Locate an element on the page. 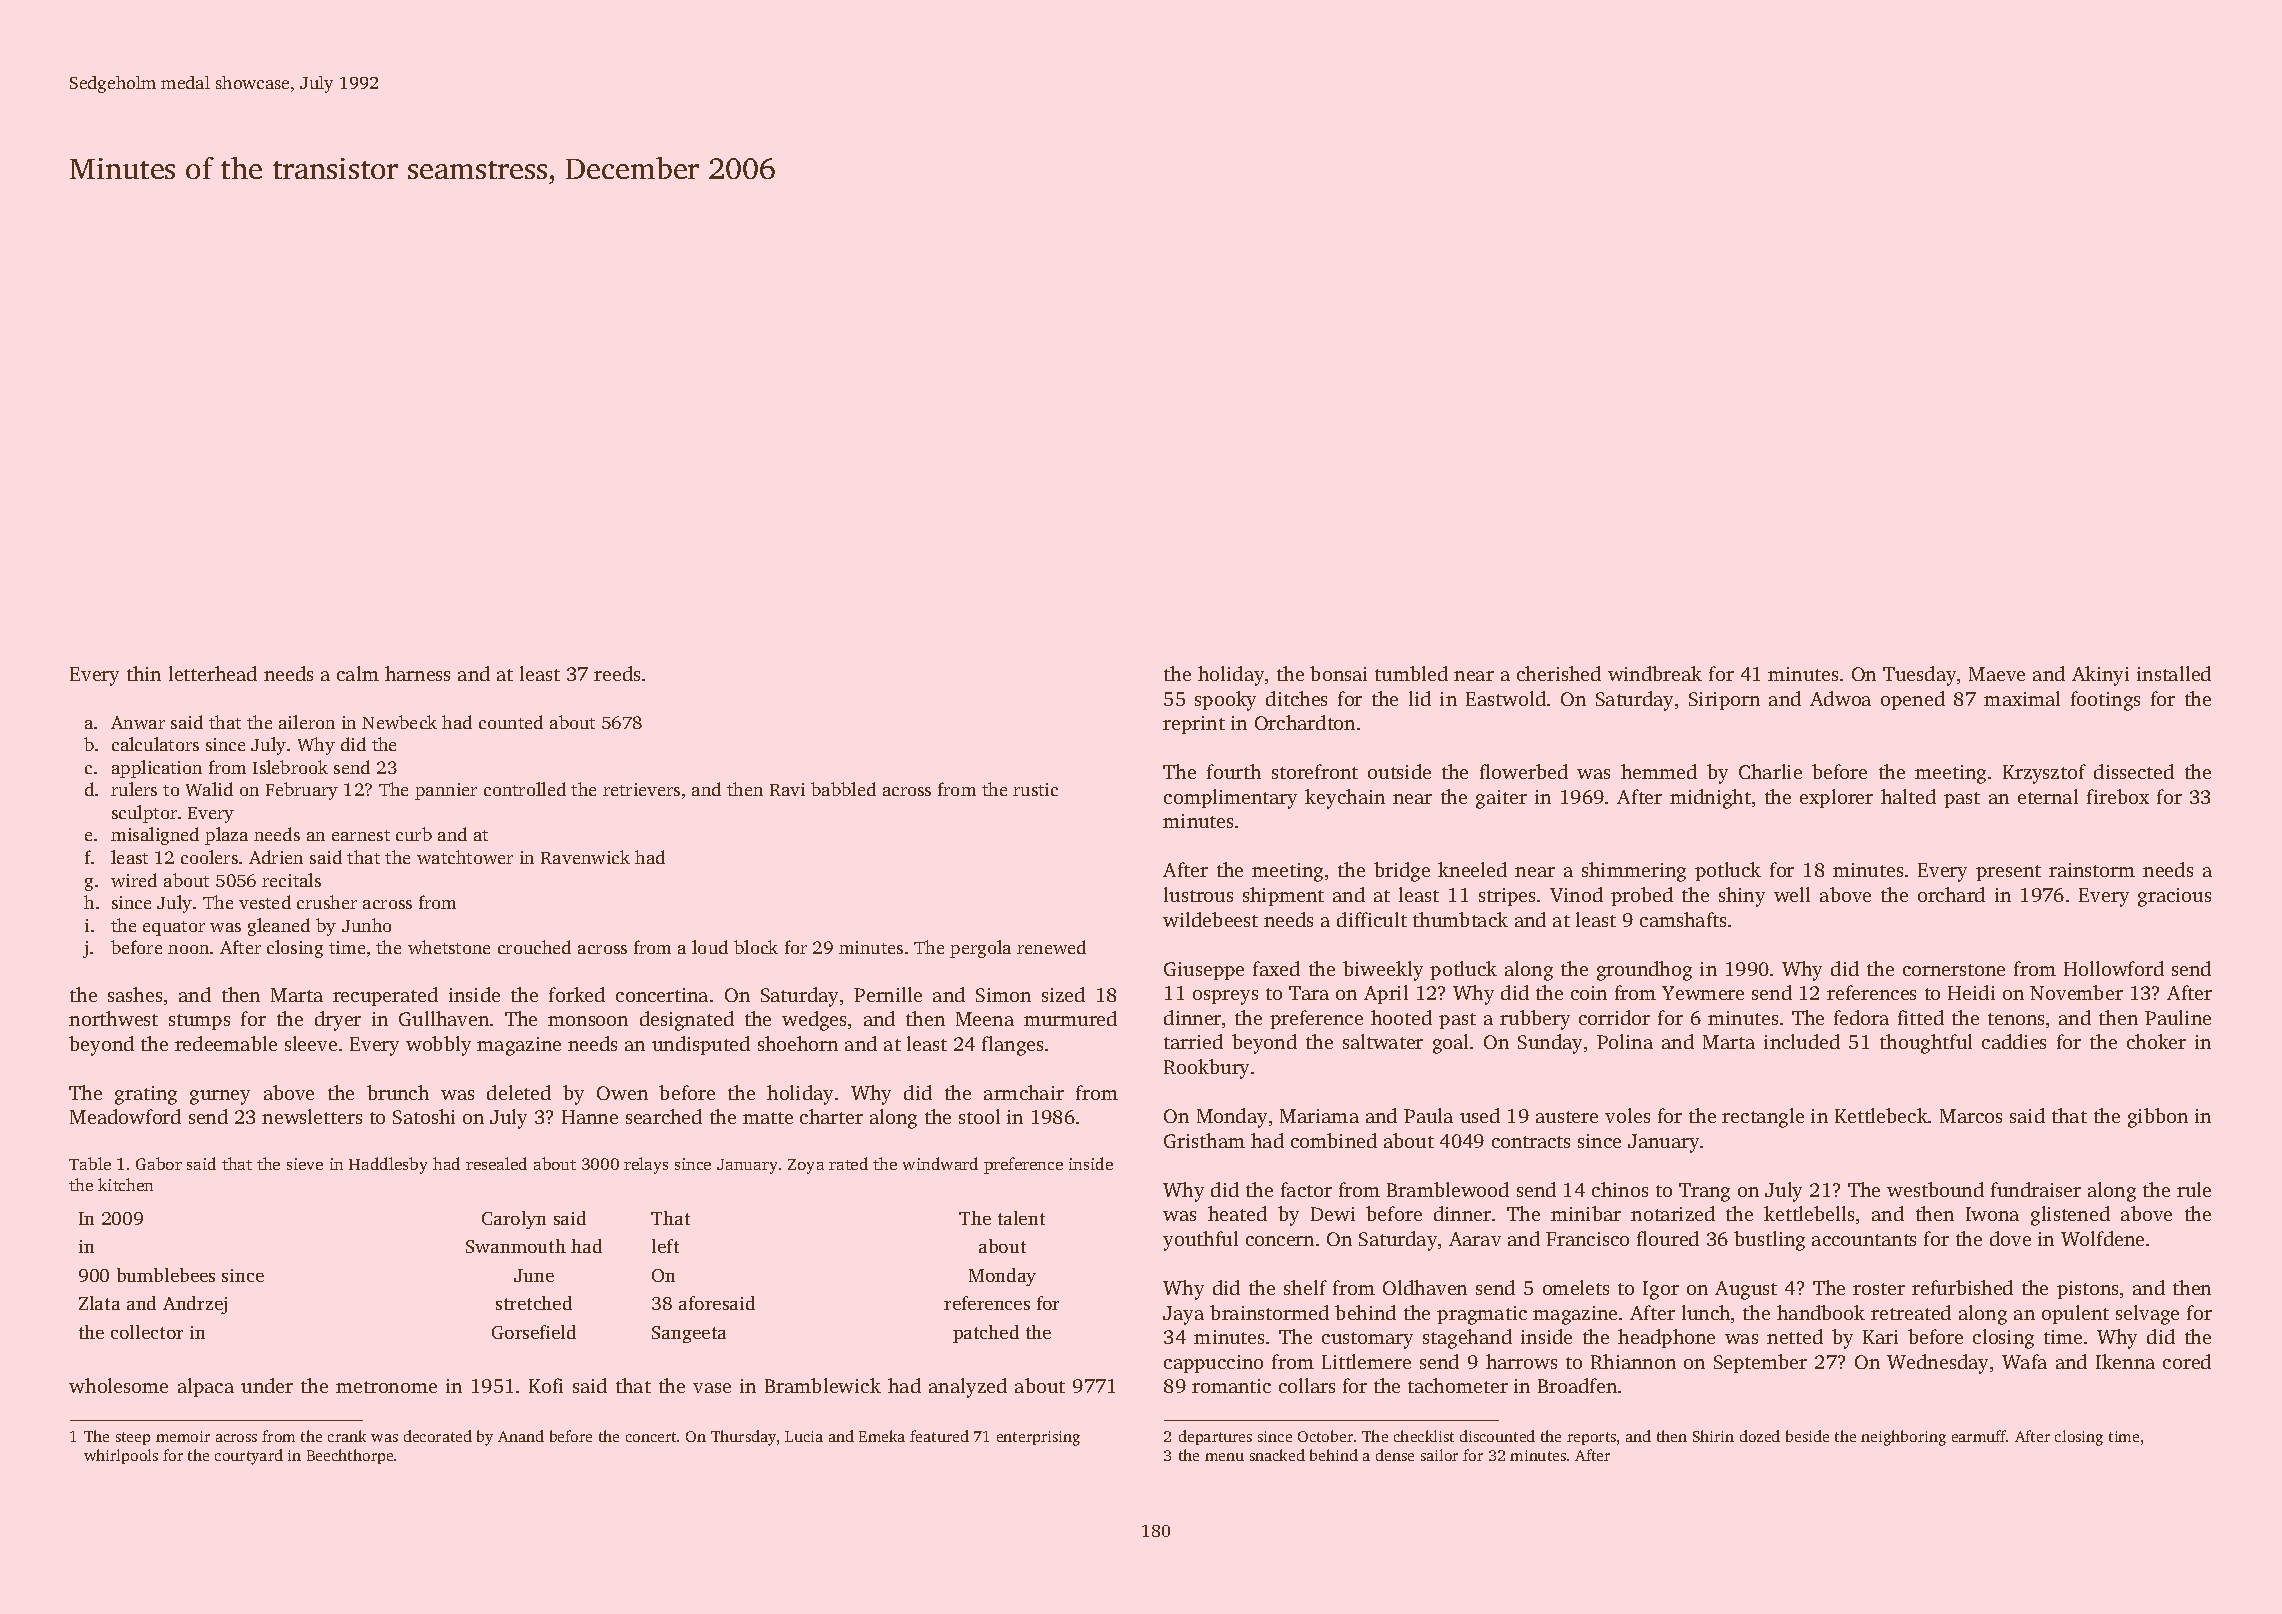 The image size is (2282, 1614). harness is located at coordinates (417, 673).
